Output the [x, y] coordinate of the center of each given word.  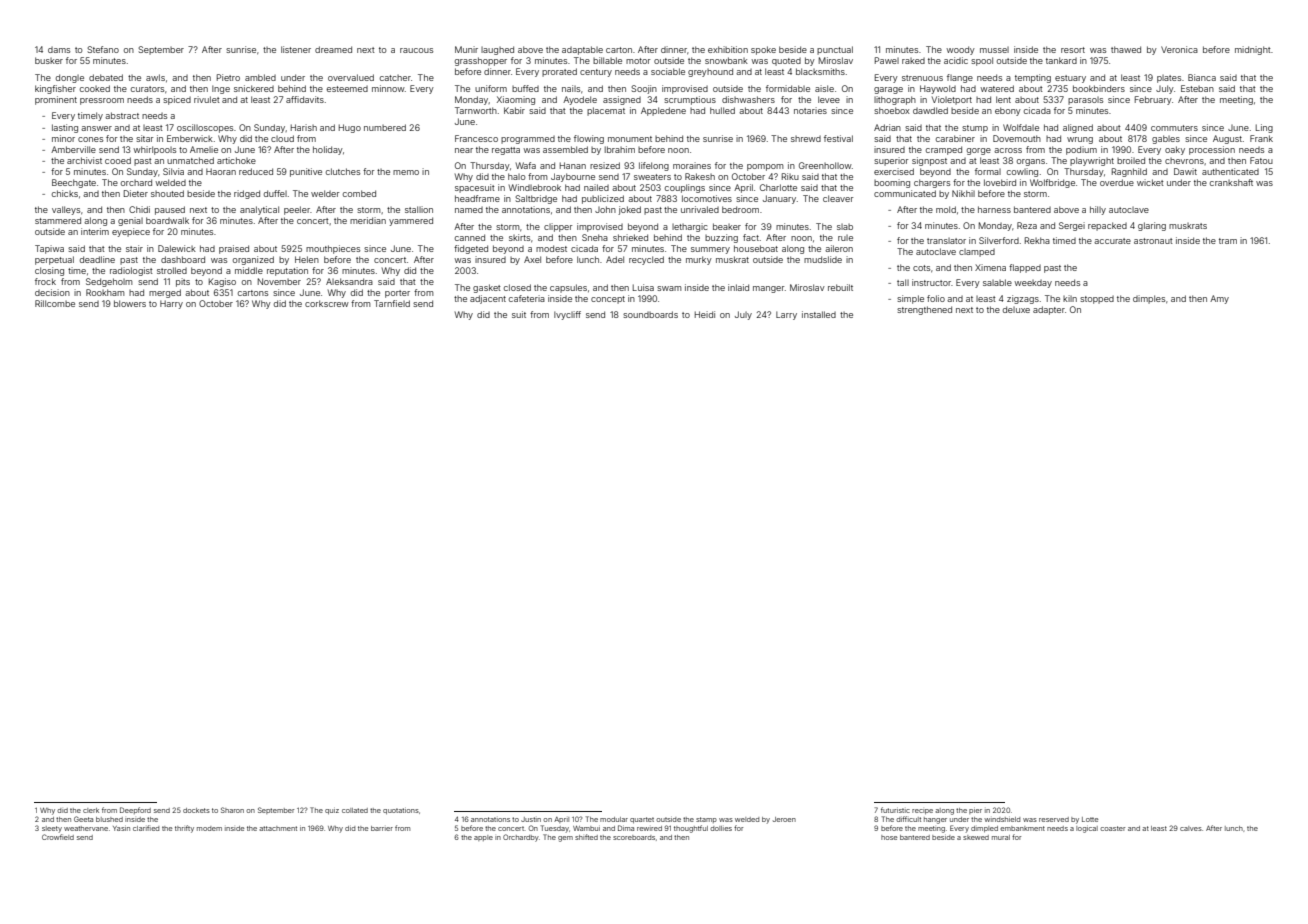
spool [982, 61]
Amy [1219, 299]
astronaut [1153, 241]
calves [1191, 828]
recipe [922, 811]
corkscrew [327, 303]
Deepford [135, 810]
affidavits [305, 99]
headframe [477, 198]
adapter [1049, 310]
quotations [401, 811]
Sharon [232, 810]
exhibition [728, 49]
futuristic [895, 810]
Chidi [139, 209]
